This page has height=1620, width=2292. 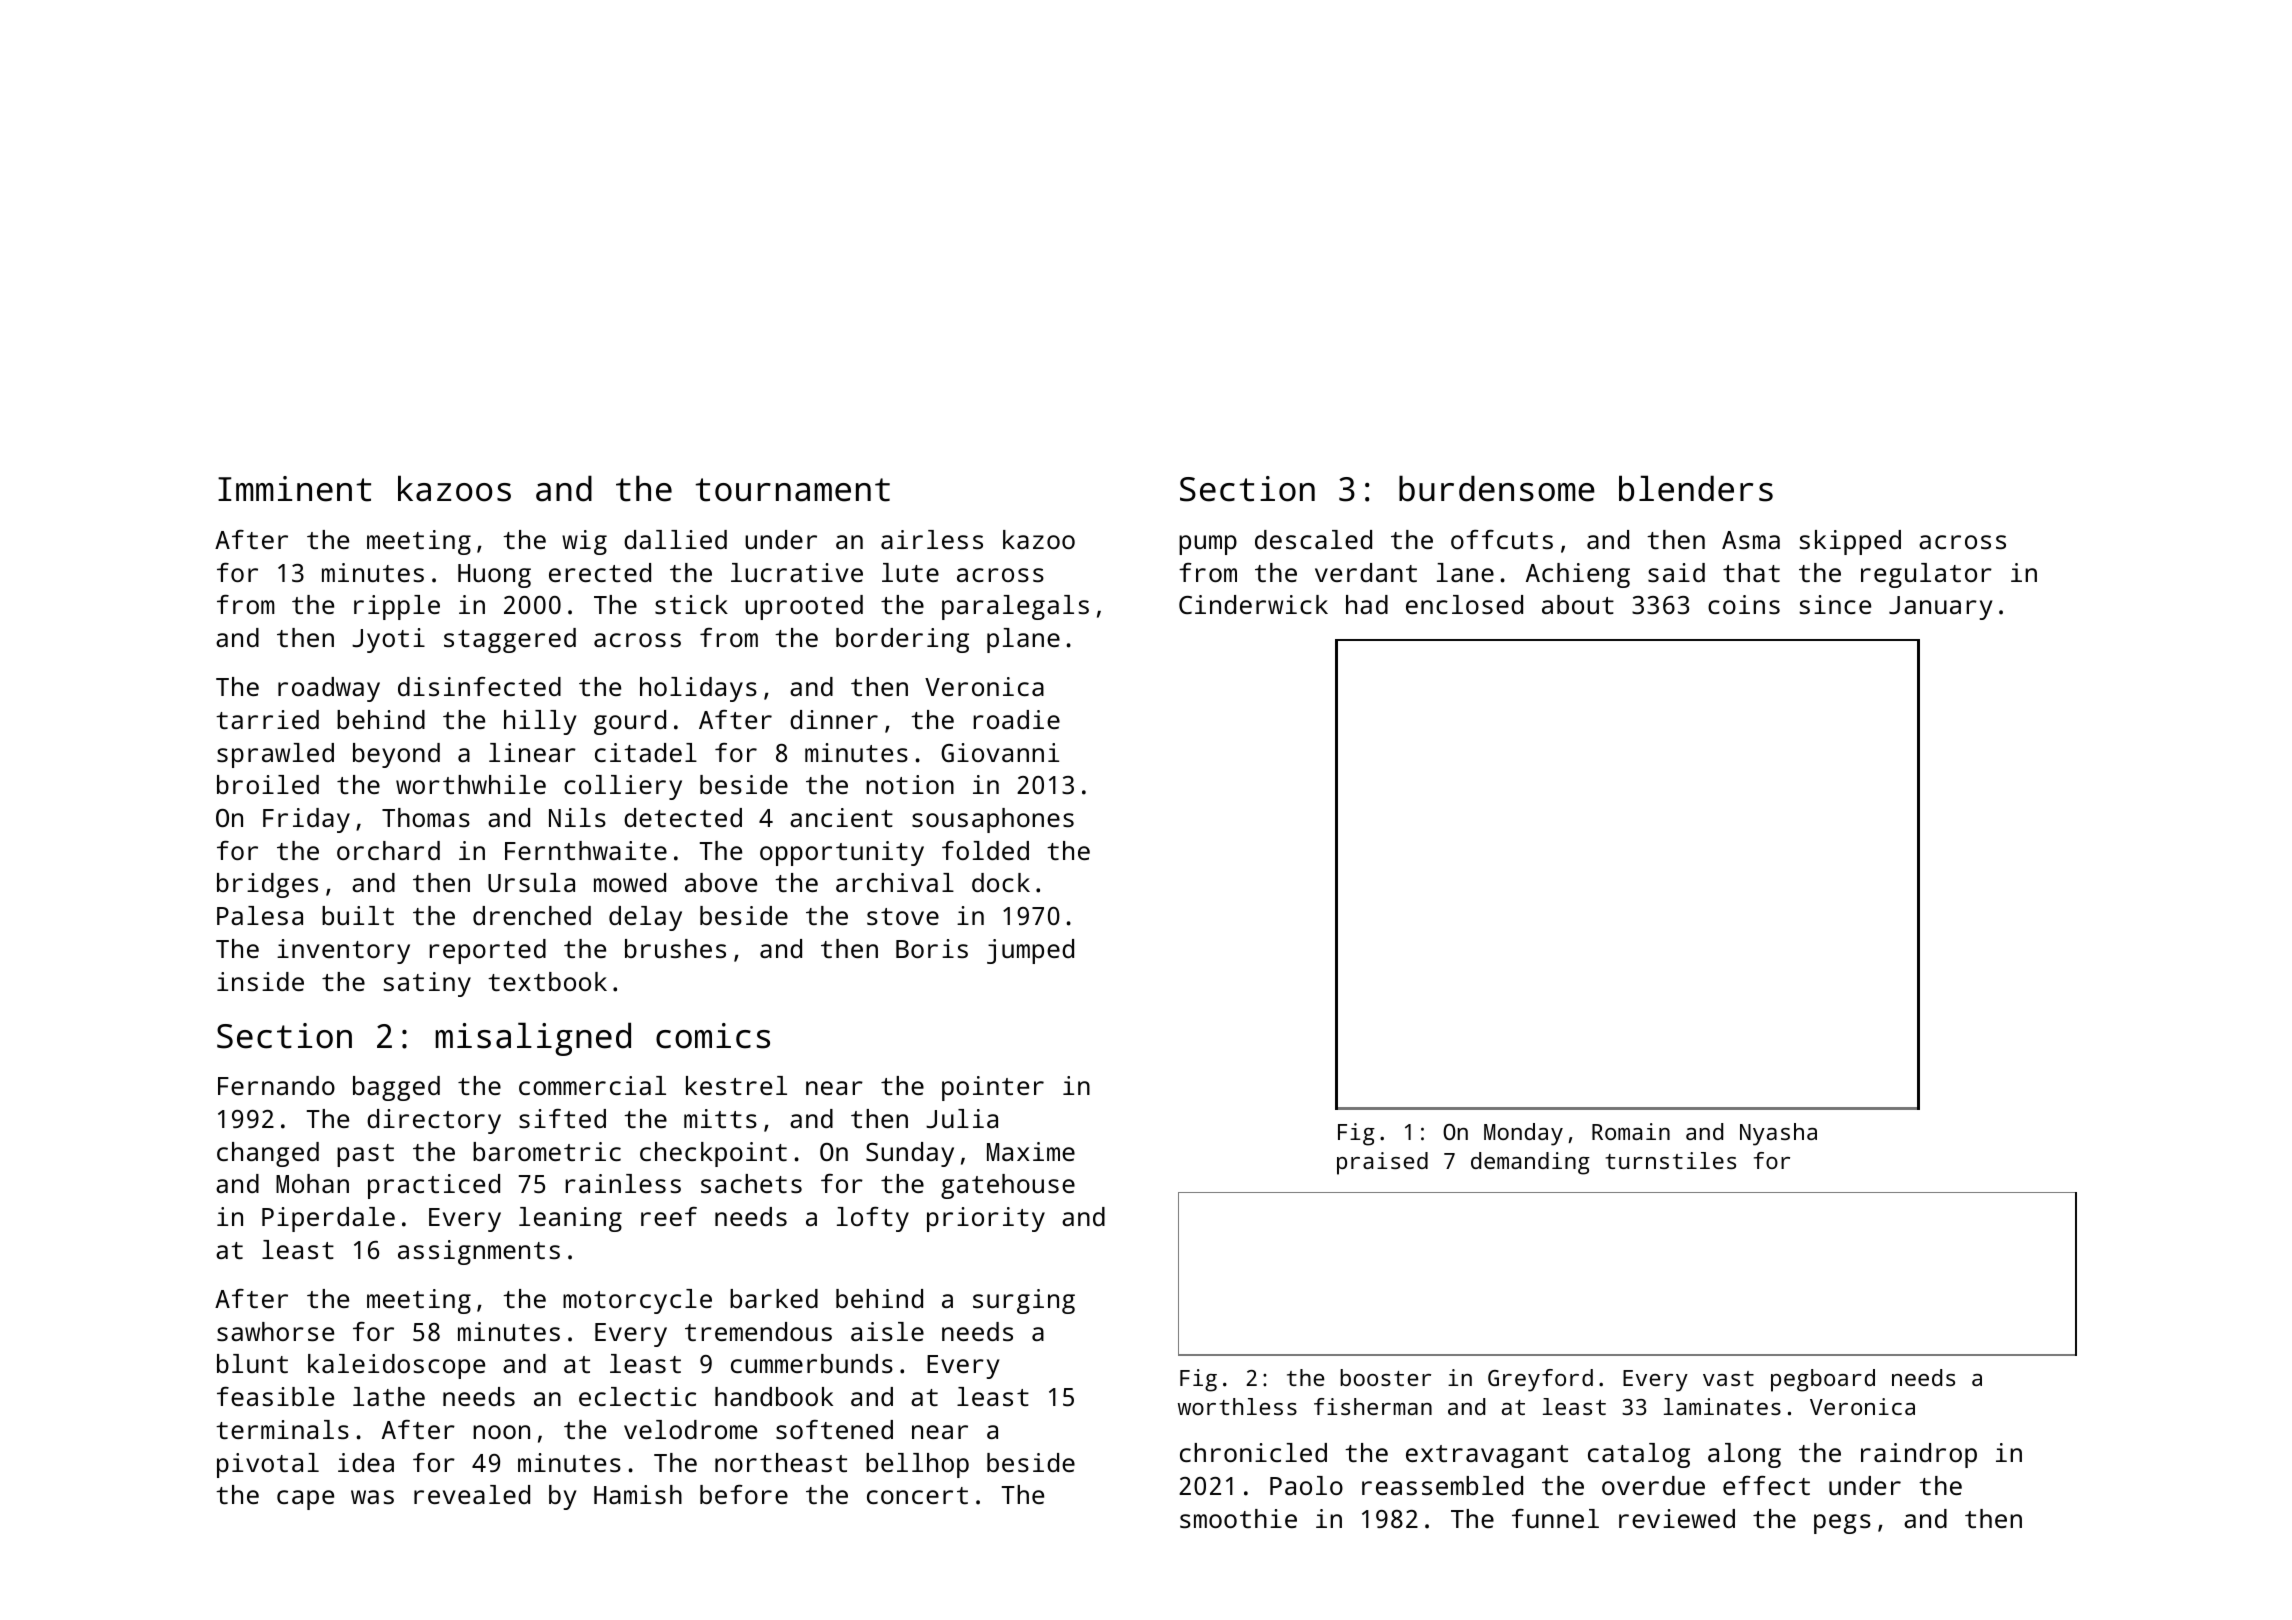 What do you see at coordinates (1030, 951) in the page?
I see `jumped` at bounding box center [1030, 951].
